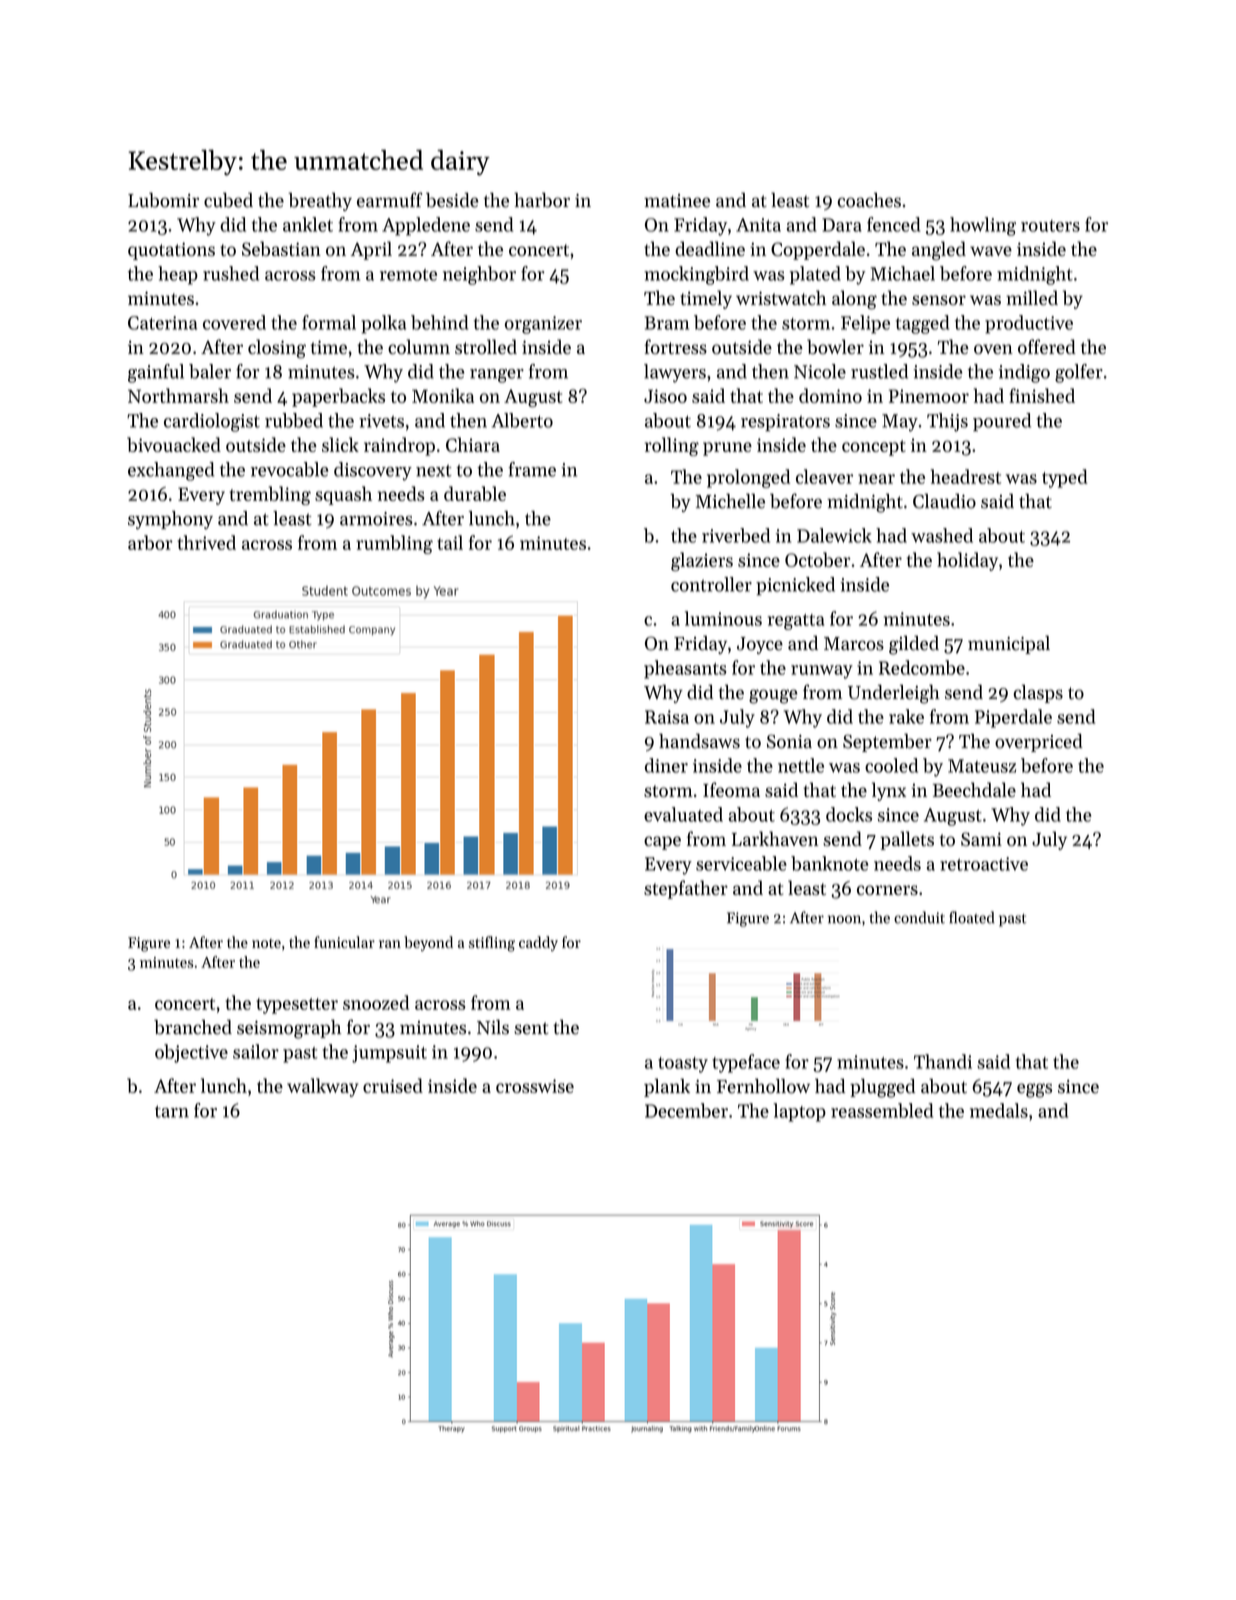 Image resolution: width=1236 pixels, height=1600 pixels. Describe the element at coordinates (174, 444) in the document. I see `bivouacked` at that location.
